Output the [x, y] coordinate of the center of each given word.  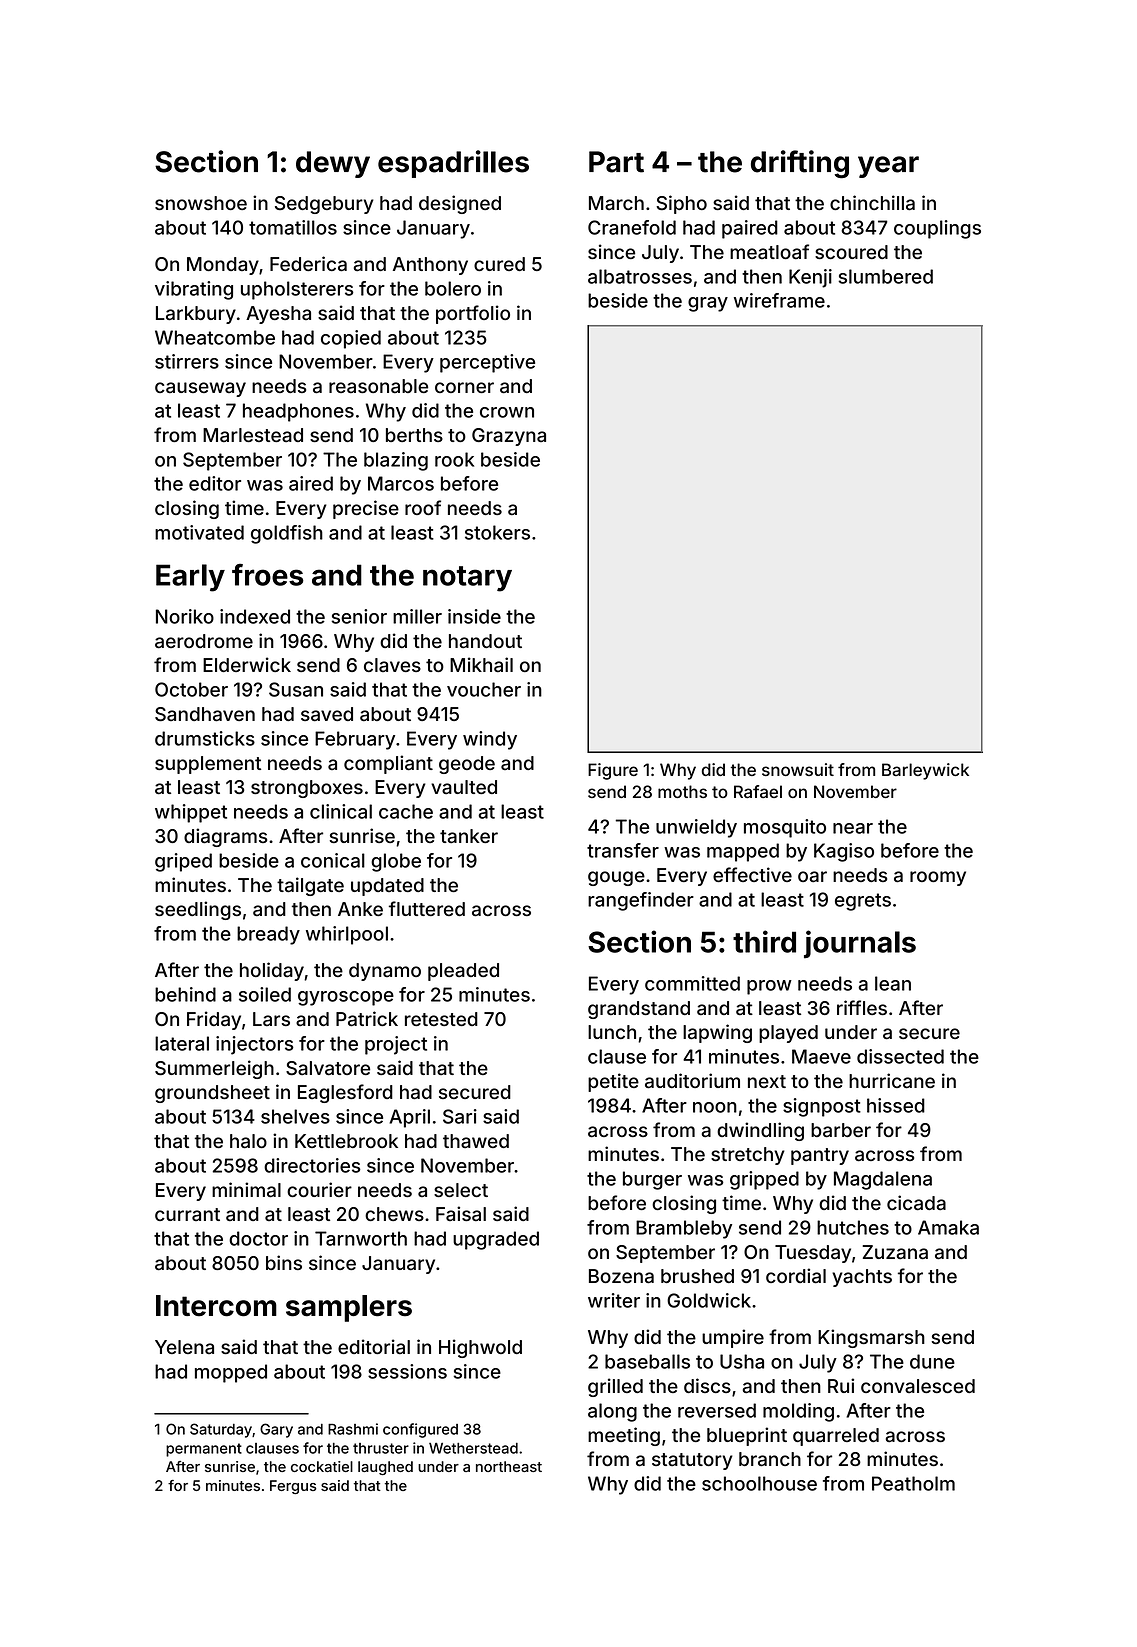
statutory [692, 1461]
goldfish [287, 534]
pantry [820, 1156]
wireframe [779, 300]
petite [613, 1082]
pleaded [463, 972]
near [853, 828]
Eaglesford [345, 1093]
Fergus [293, 1487]
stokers [497, 532]
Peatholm [913, 1483]
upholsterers [297, 290]
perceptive [487, 363]
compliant [388, 764]
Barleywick [925, 771]
